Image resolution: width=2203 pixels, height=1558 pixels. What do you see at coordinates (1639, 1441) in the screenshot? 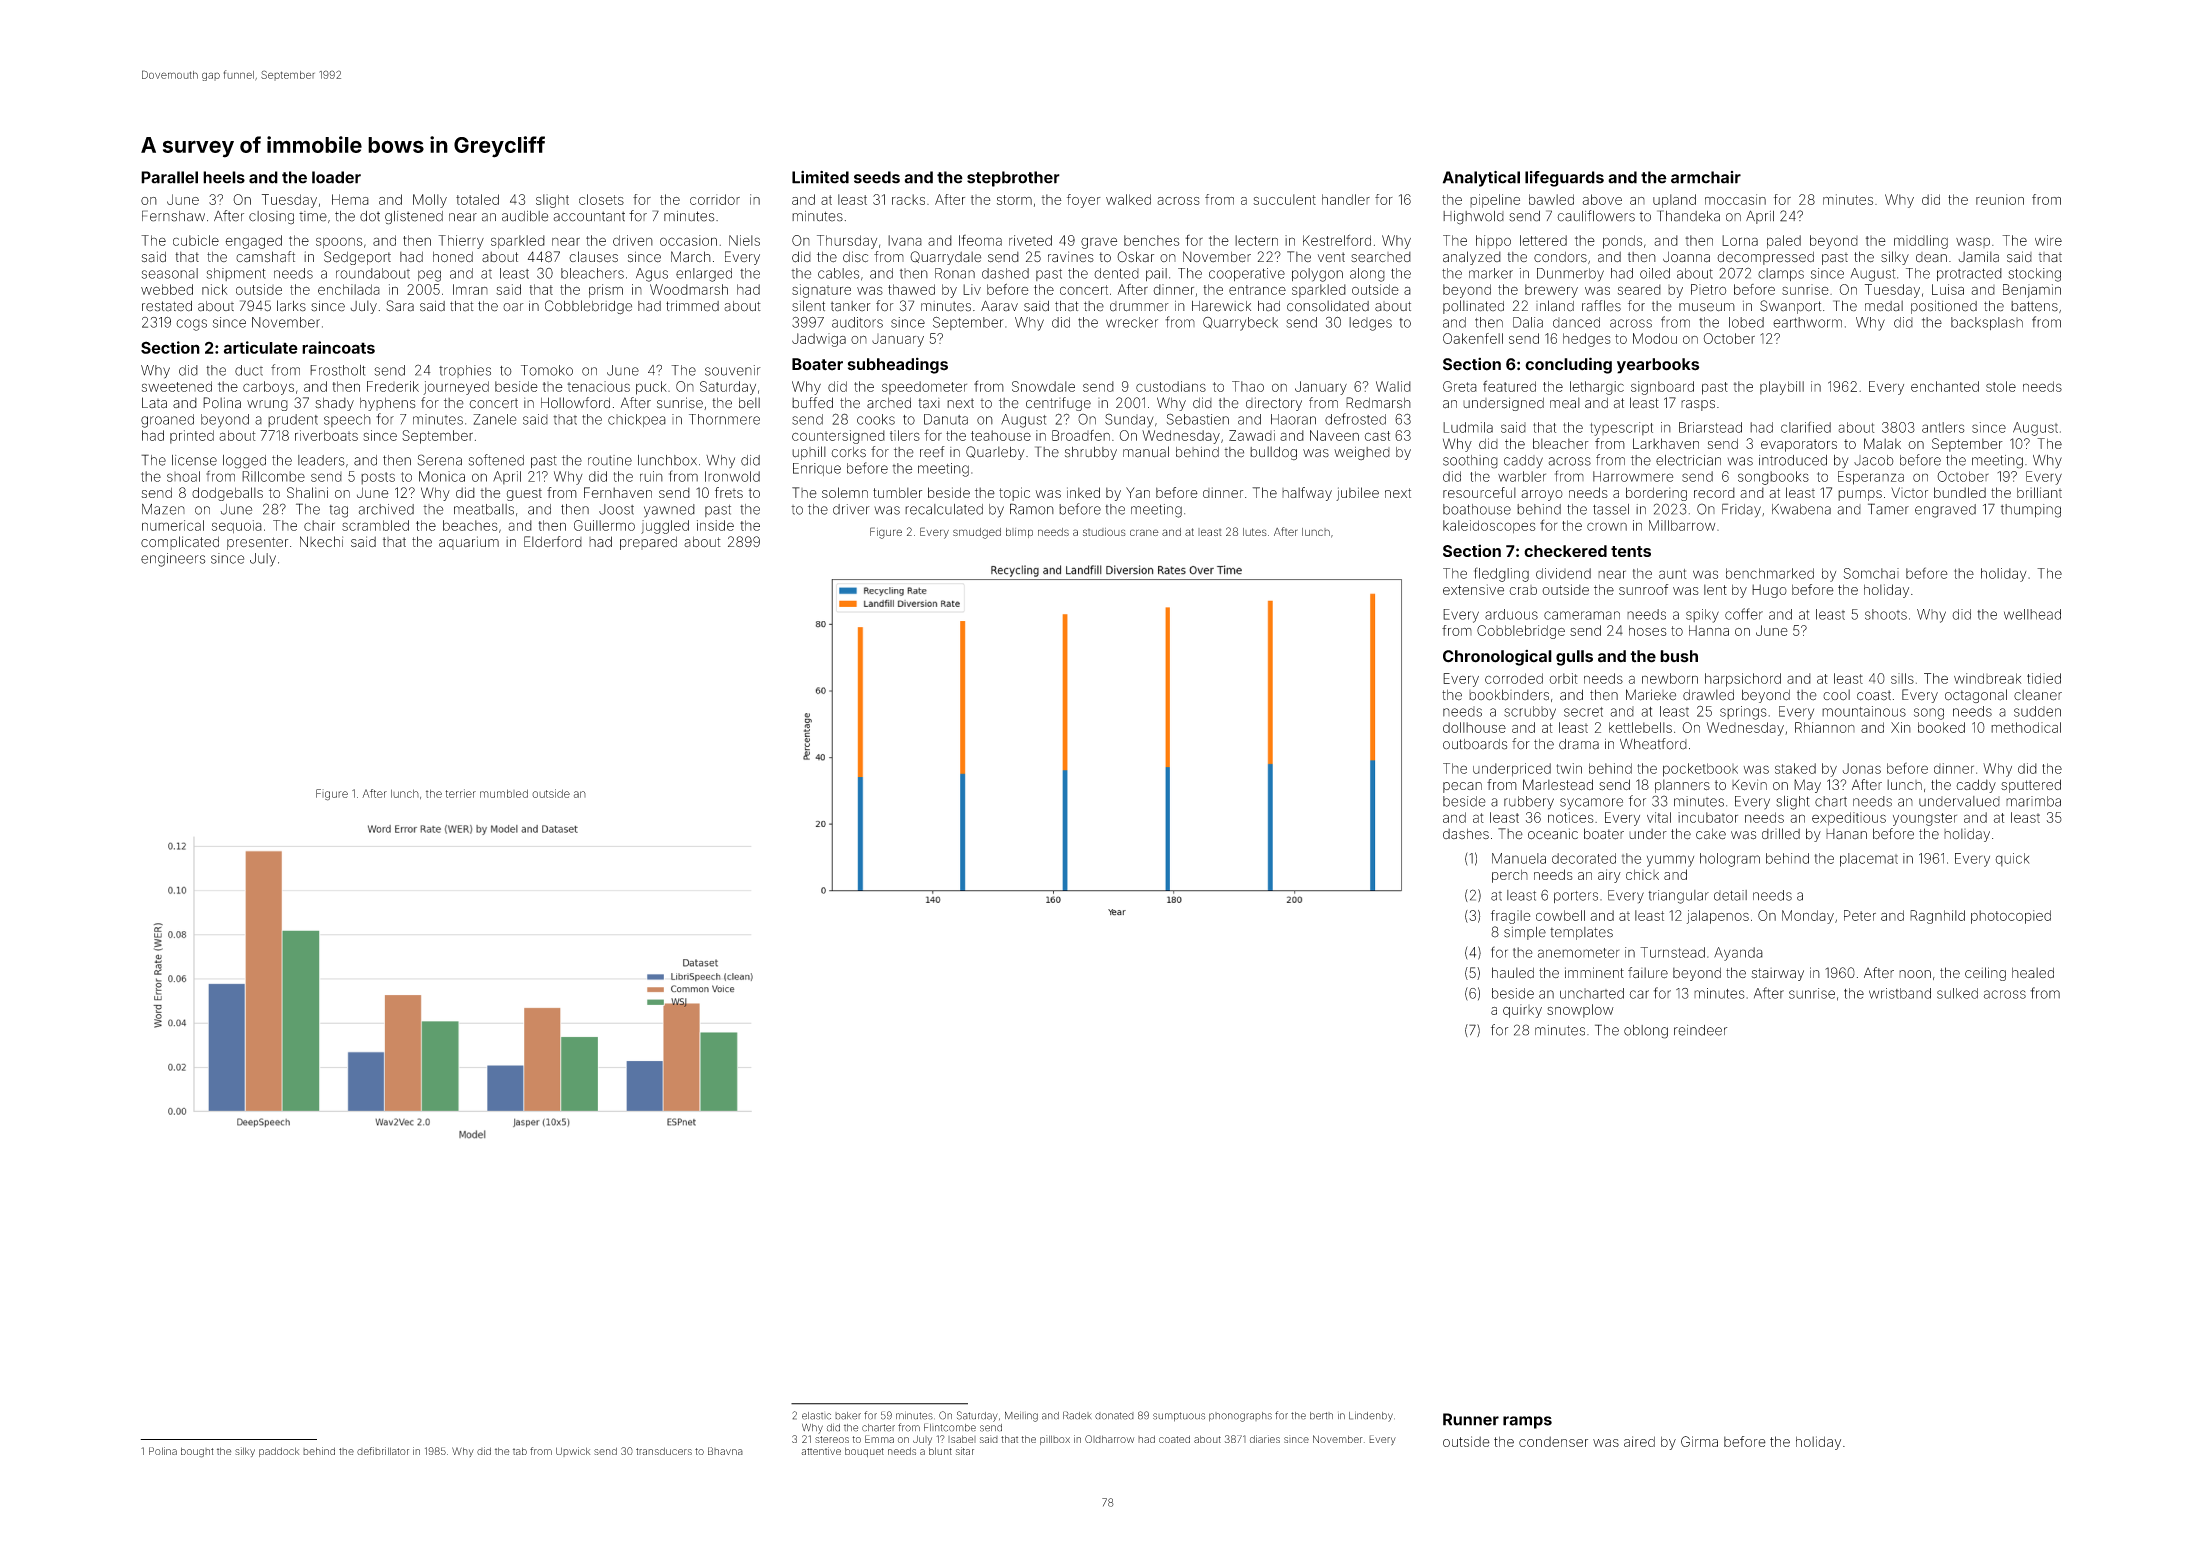
I see `aired` at bounding box center [1639, 1441].
